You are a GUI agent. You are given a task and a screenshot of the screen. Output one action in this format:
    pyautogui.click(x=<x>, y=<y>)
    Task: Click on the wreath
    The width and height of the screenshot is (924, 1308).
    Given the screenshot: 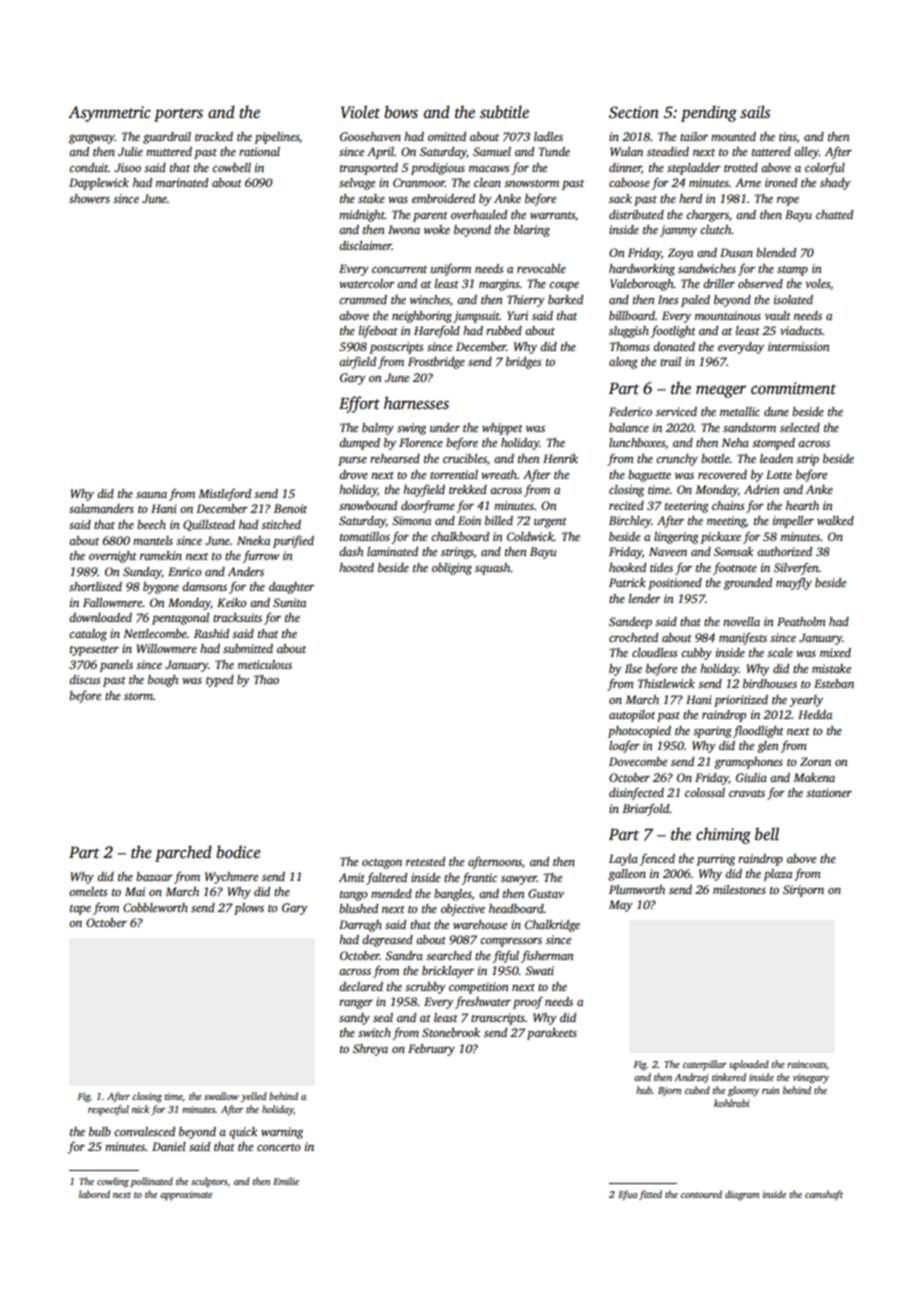 What is the action you would take?
    pyautogui.click(x=499, y=474)
